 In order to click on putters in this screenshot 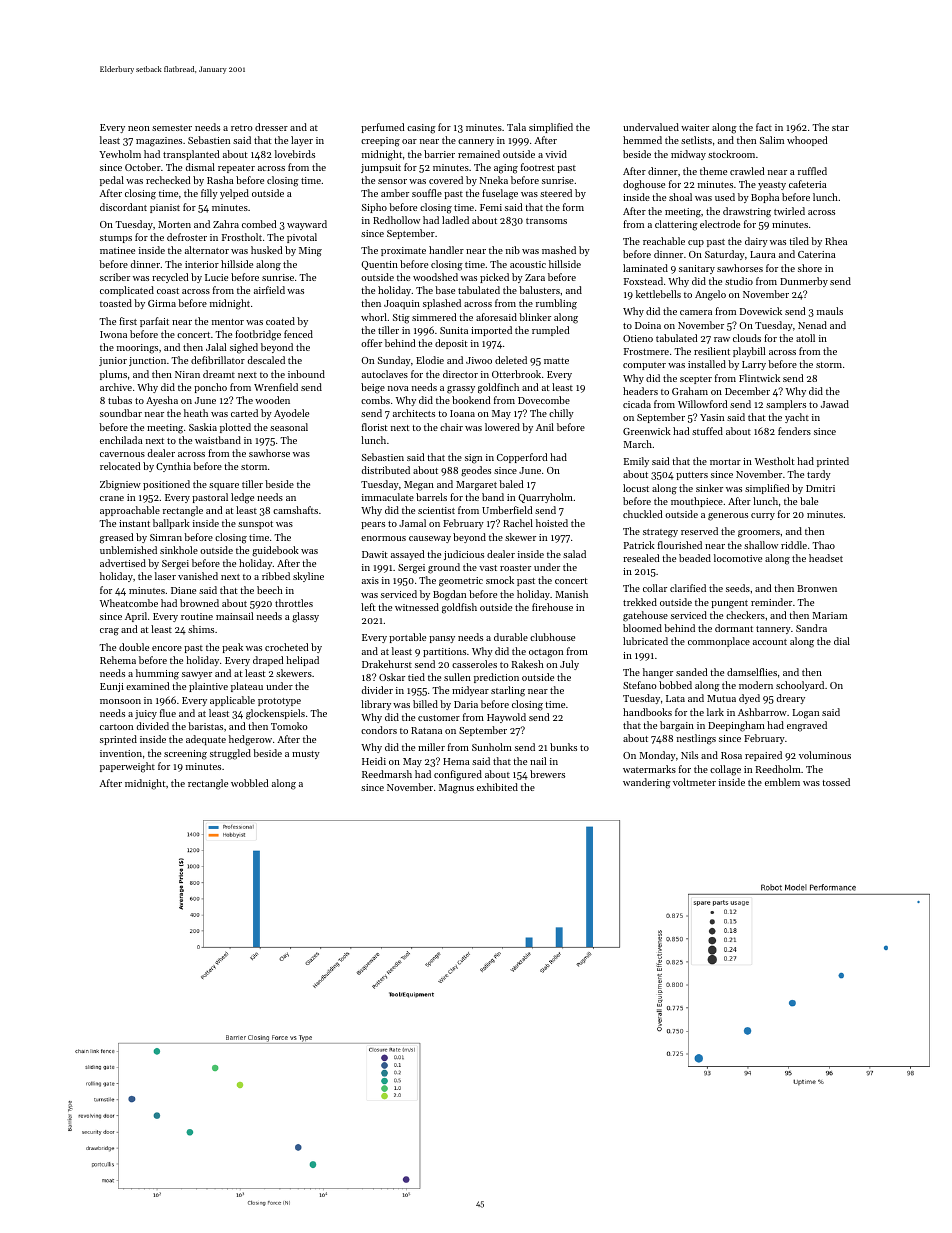, I will do `click(692, 476)`.
